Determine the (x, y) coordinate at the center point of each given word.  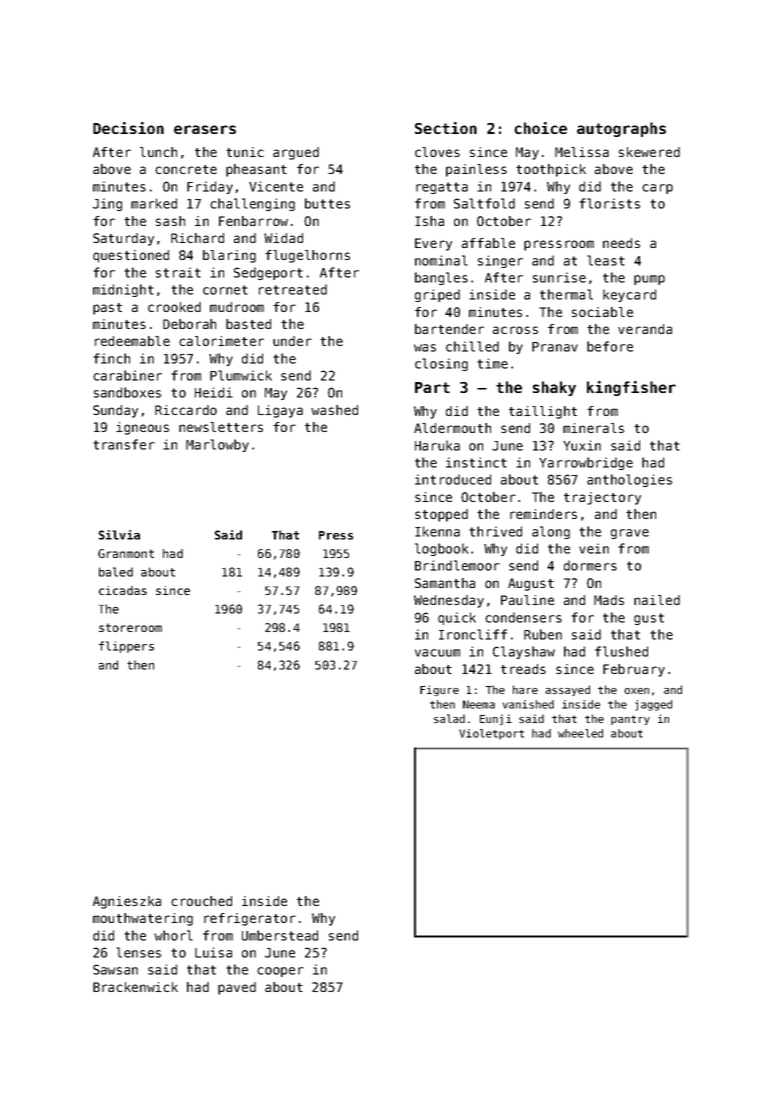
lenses (138, 952)
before (610, 346)
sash (170, 221)
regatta (442, 188)
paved (237, 988)
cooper (280, 972)
